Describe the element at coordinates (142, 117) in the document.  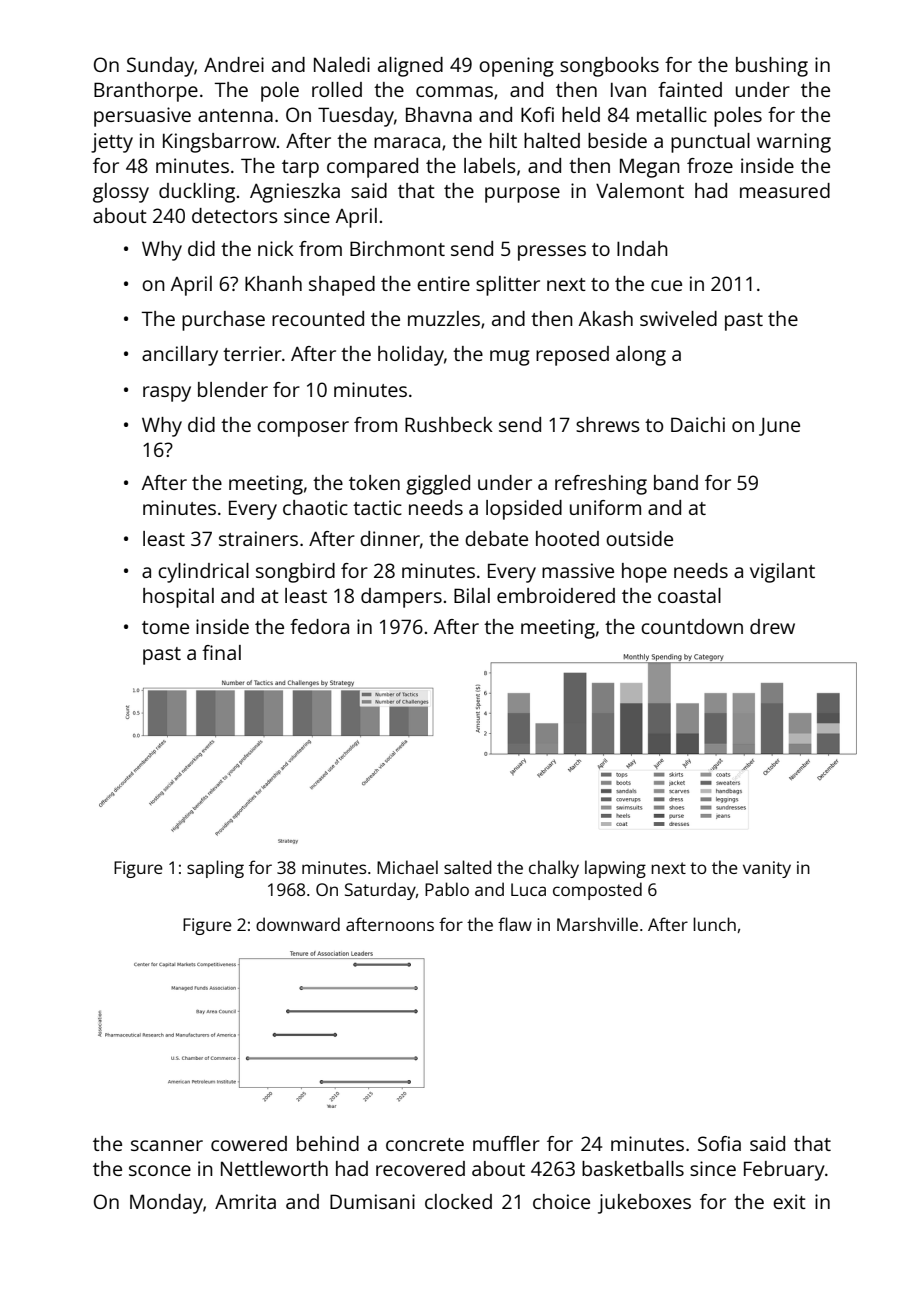
I see `persuasive` at that location.
